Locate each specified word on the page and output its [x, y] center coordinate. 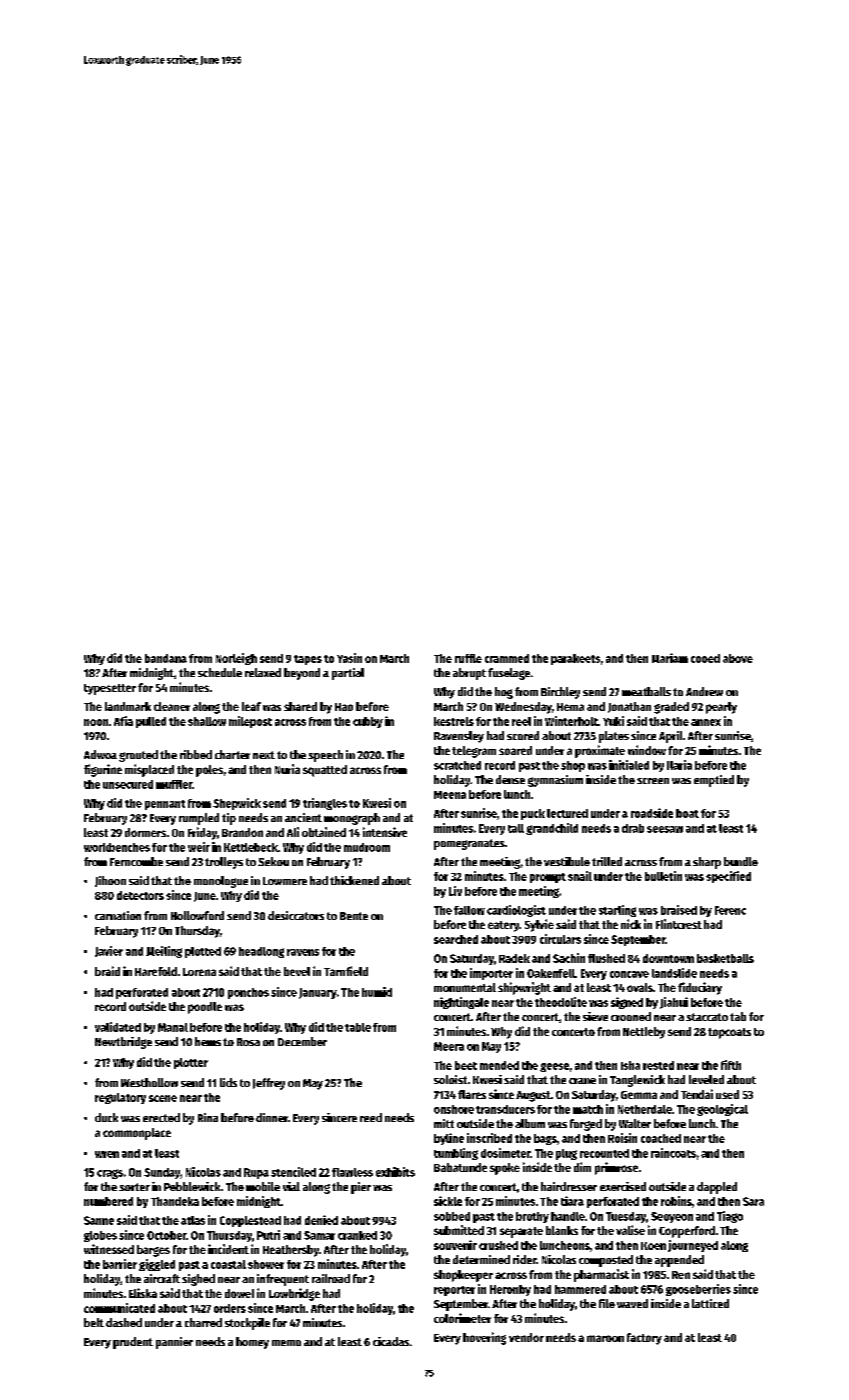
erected [161, 1117]
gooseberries [698, 1290]
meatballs [646, 691]
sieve [595, 1016]
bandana [166, 658]
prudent [133, 1343]
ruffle [468, 658]
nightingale [461, 1003]
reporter [454, 1291]
